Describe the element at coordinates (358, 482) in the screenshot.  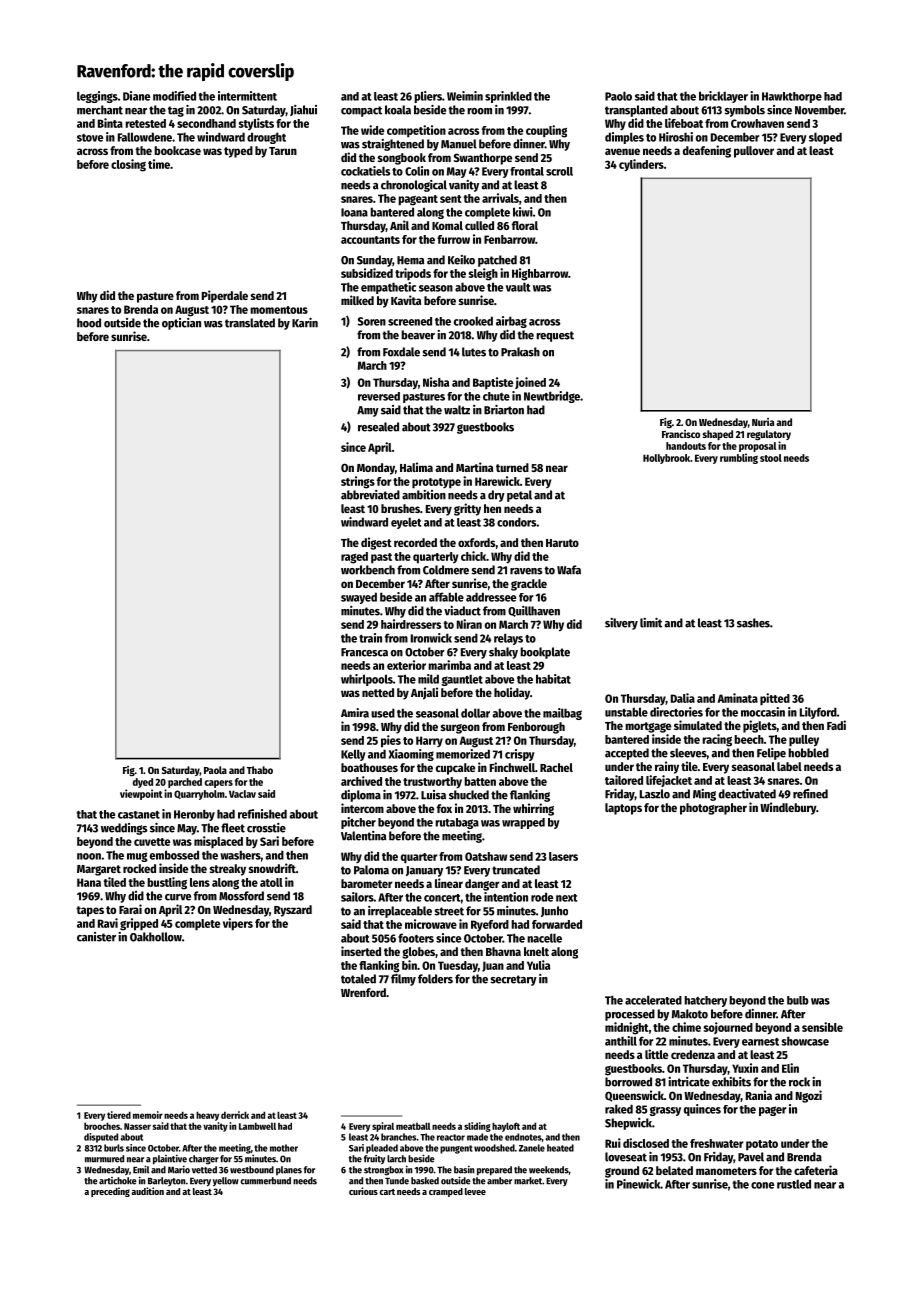
I see `strings` at that location.
